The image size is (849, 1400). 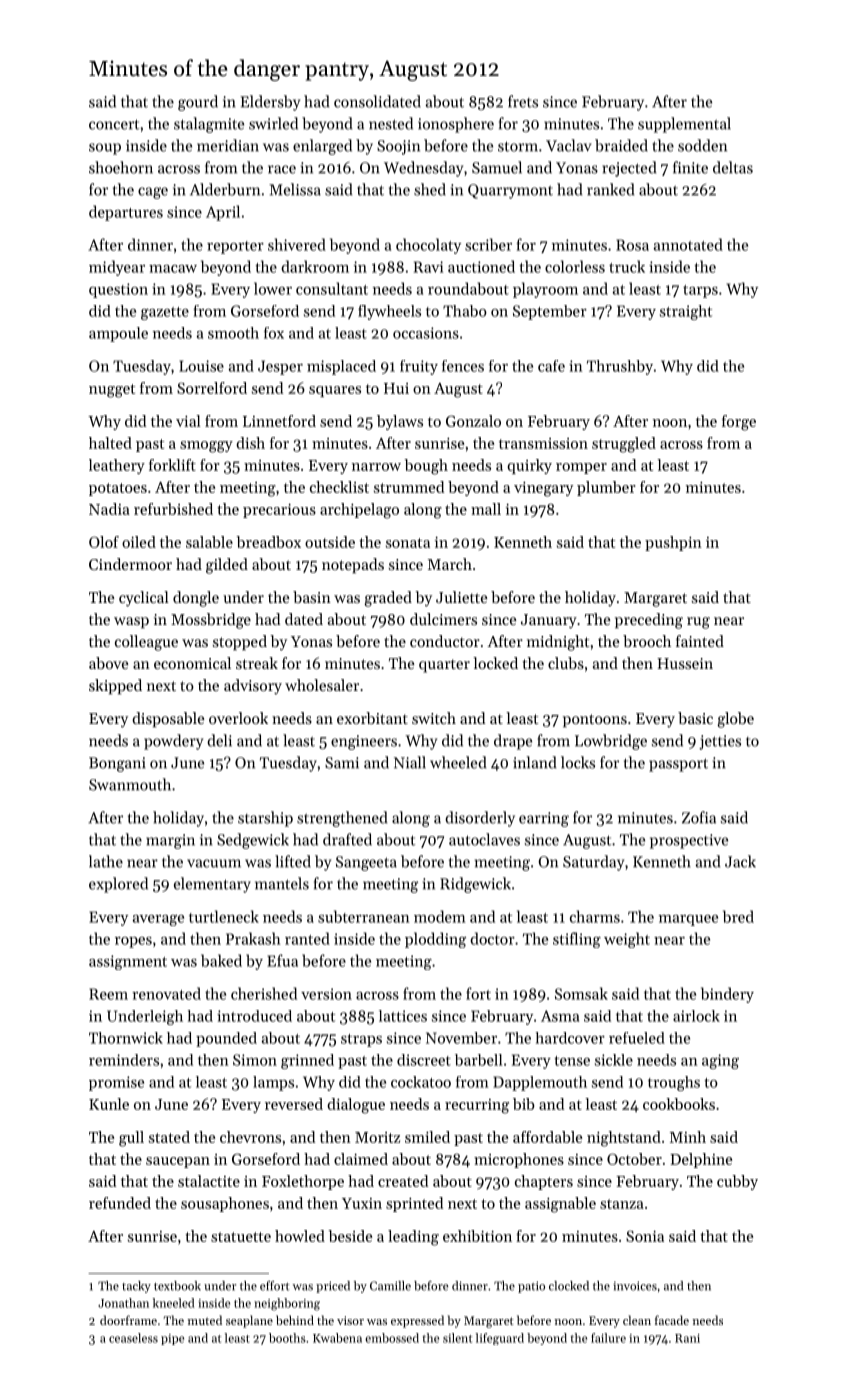 What do you see at coordinates (130, 784) in the screenshot?
I see `Swanmouth` at bounding box center [130, 784].
